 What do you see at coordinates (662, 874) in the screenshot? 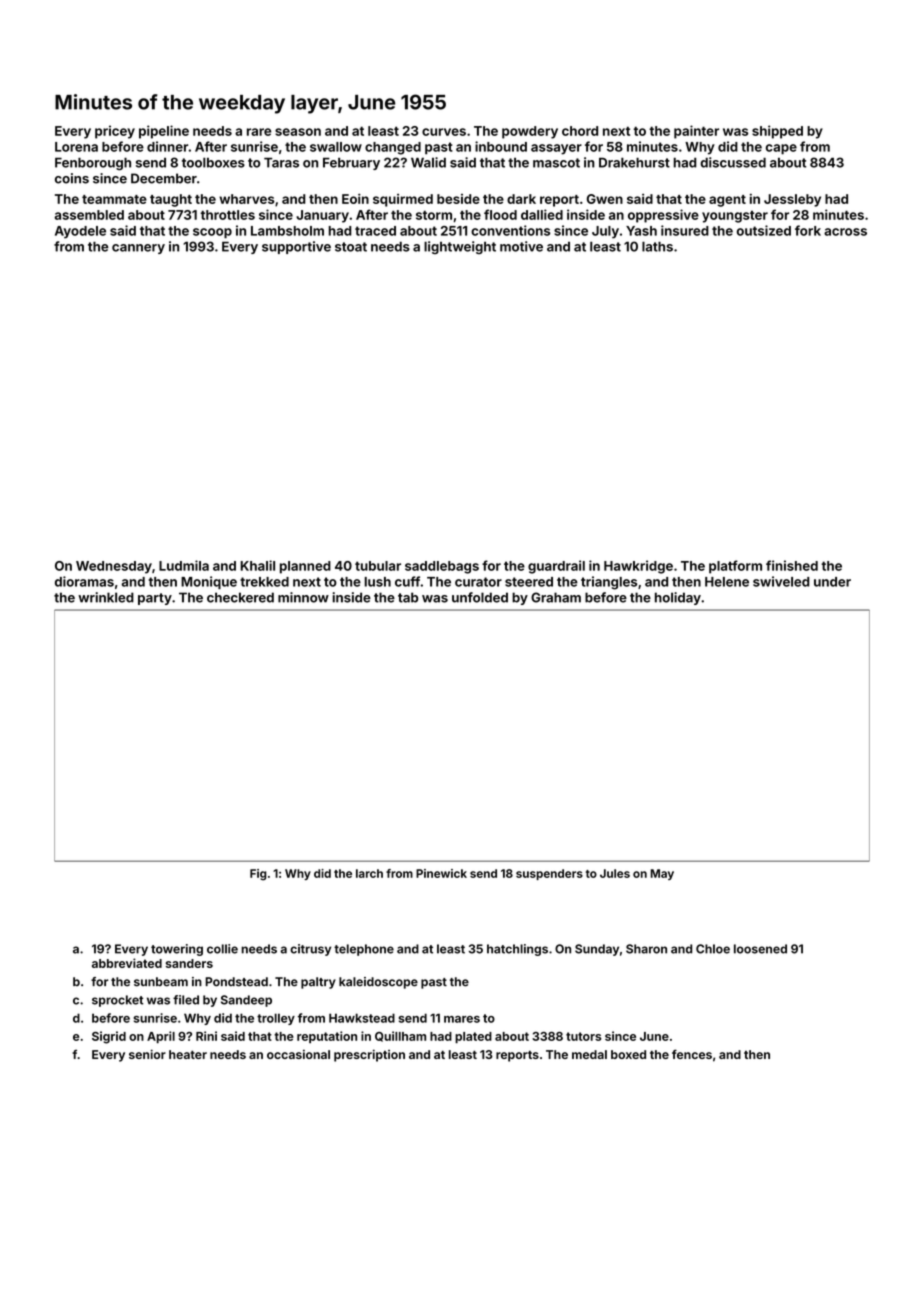
I see `May` at bounding box center [662, 874].
